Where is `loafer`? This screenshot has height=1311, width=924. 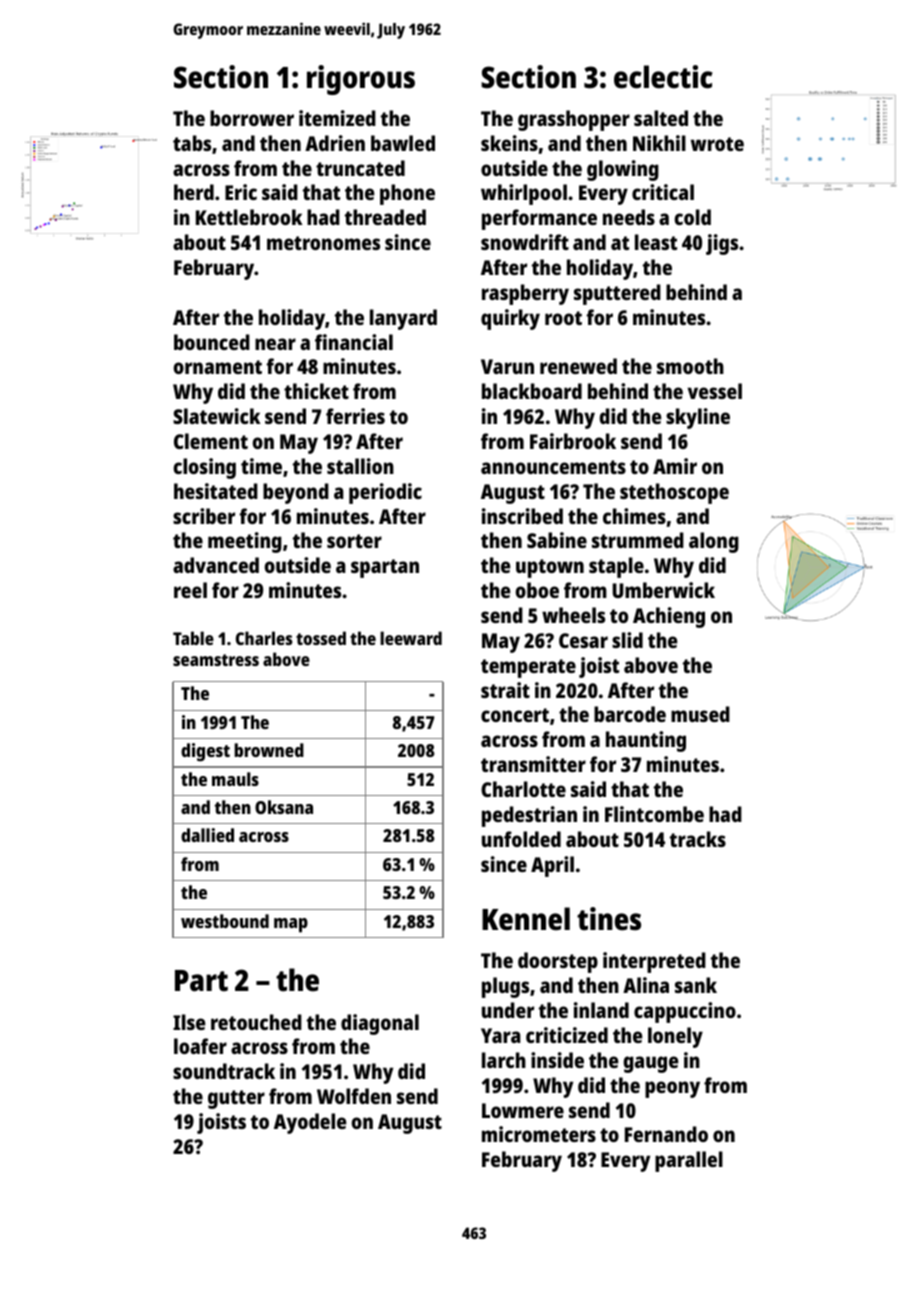 loafer is located at coordinates (200, 1046).
